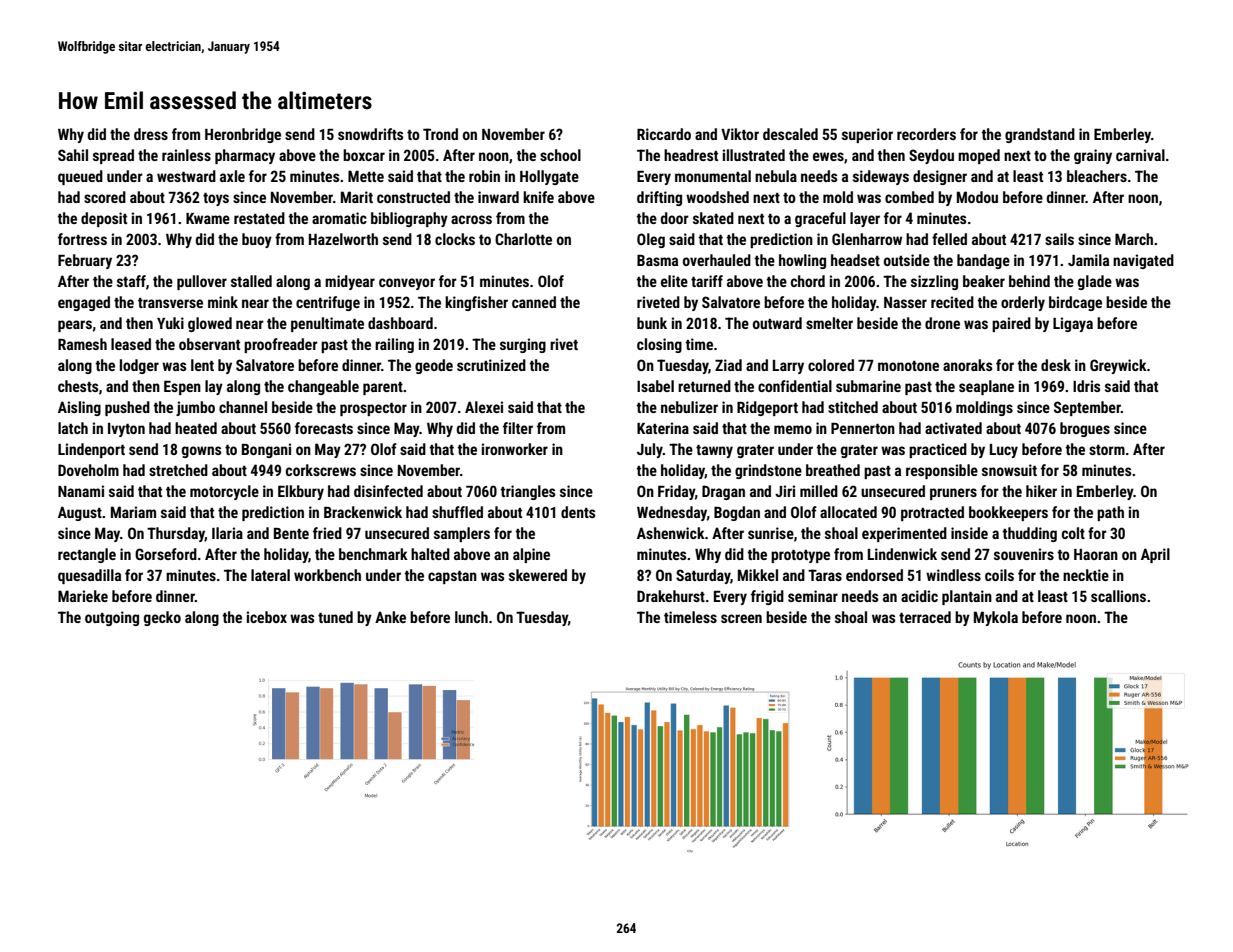  What do you see at coordinates (777, 323) in the document?
I see `outward` at bounding box center [777, 323].
